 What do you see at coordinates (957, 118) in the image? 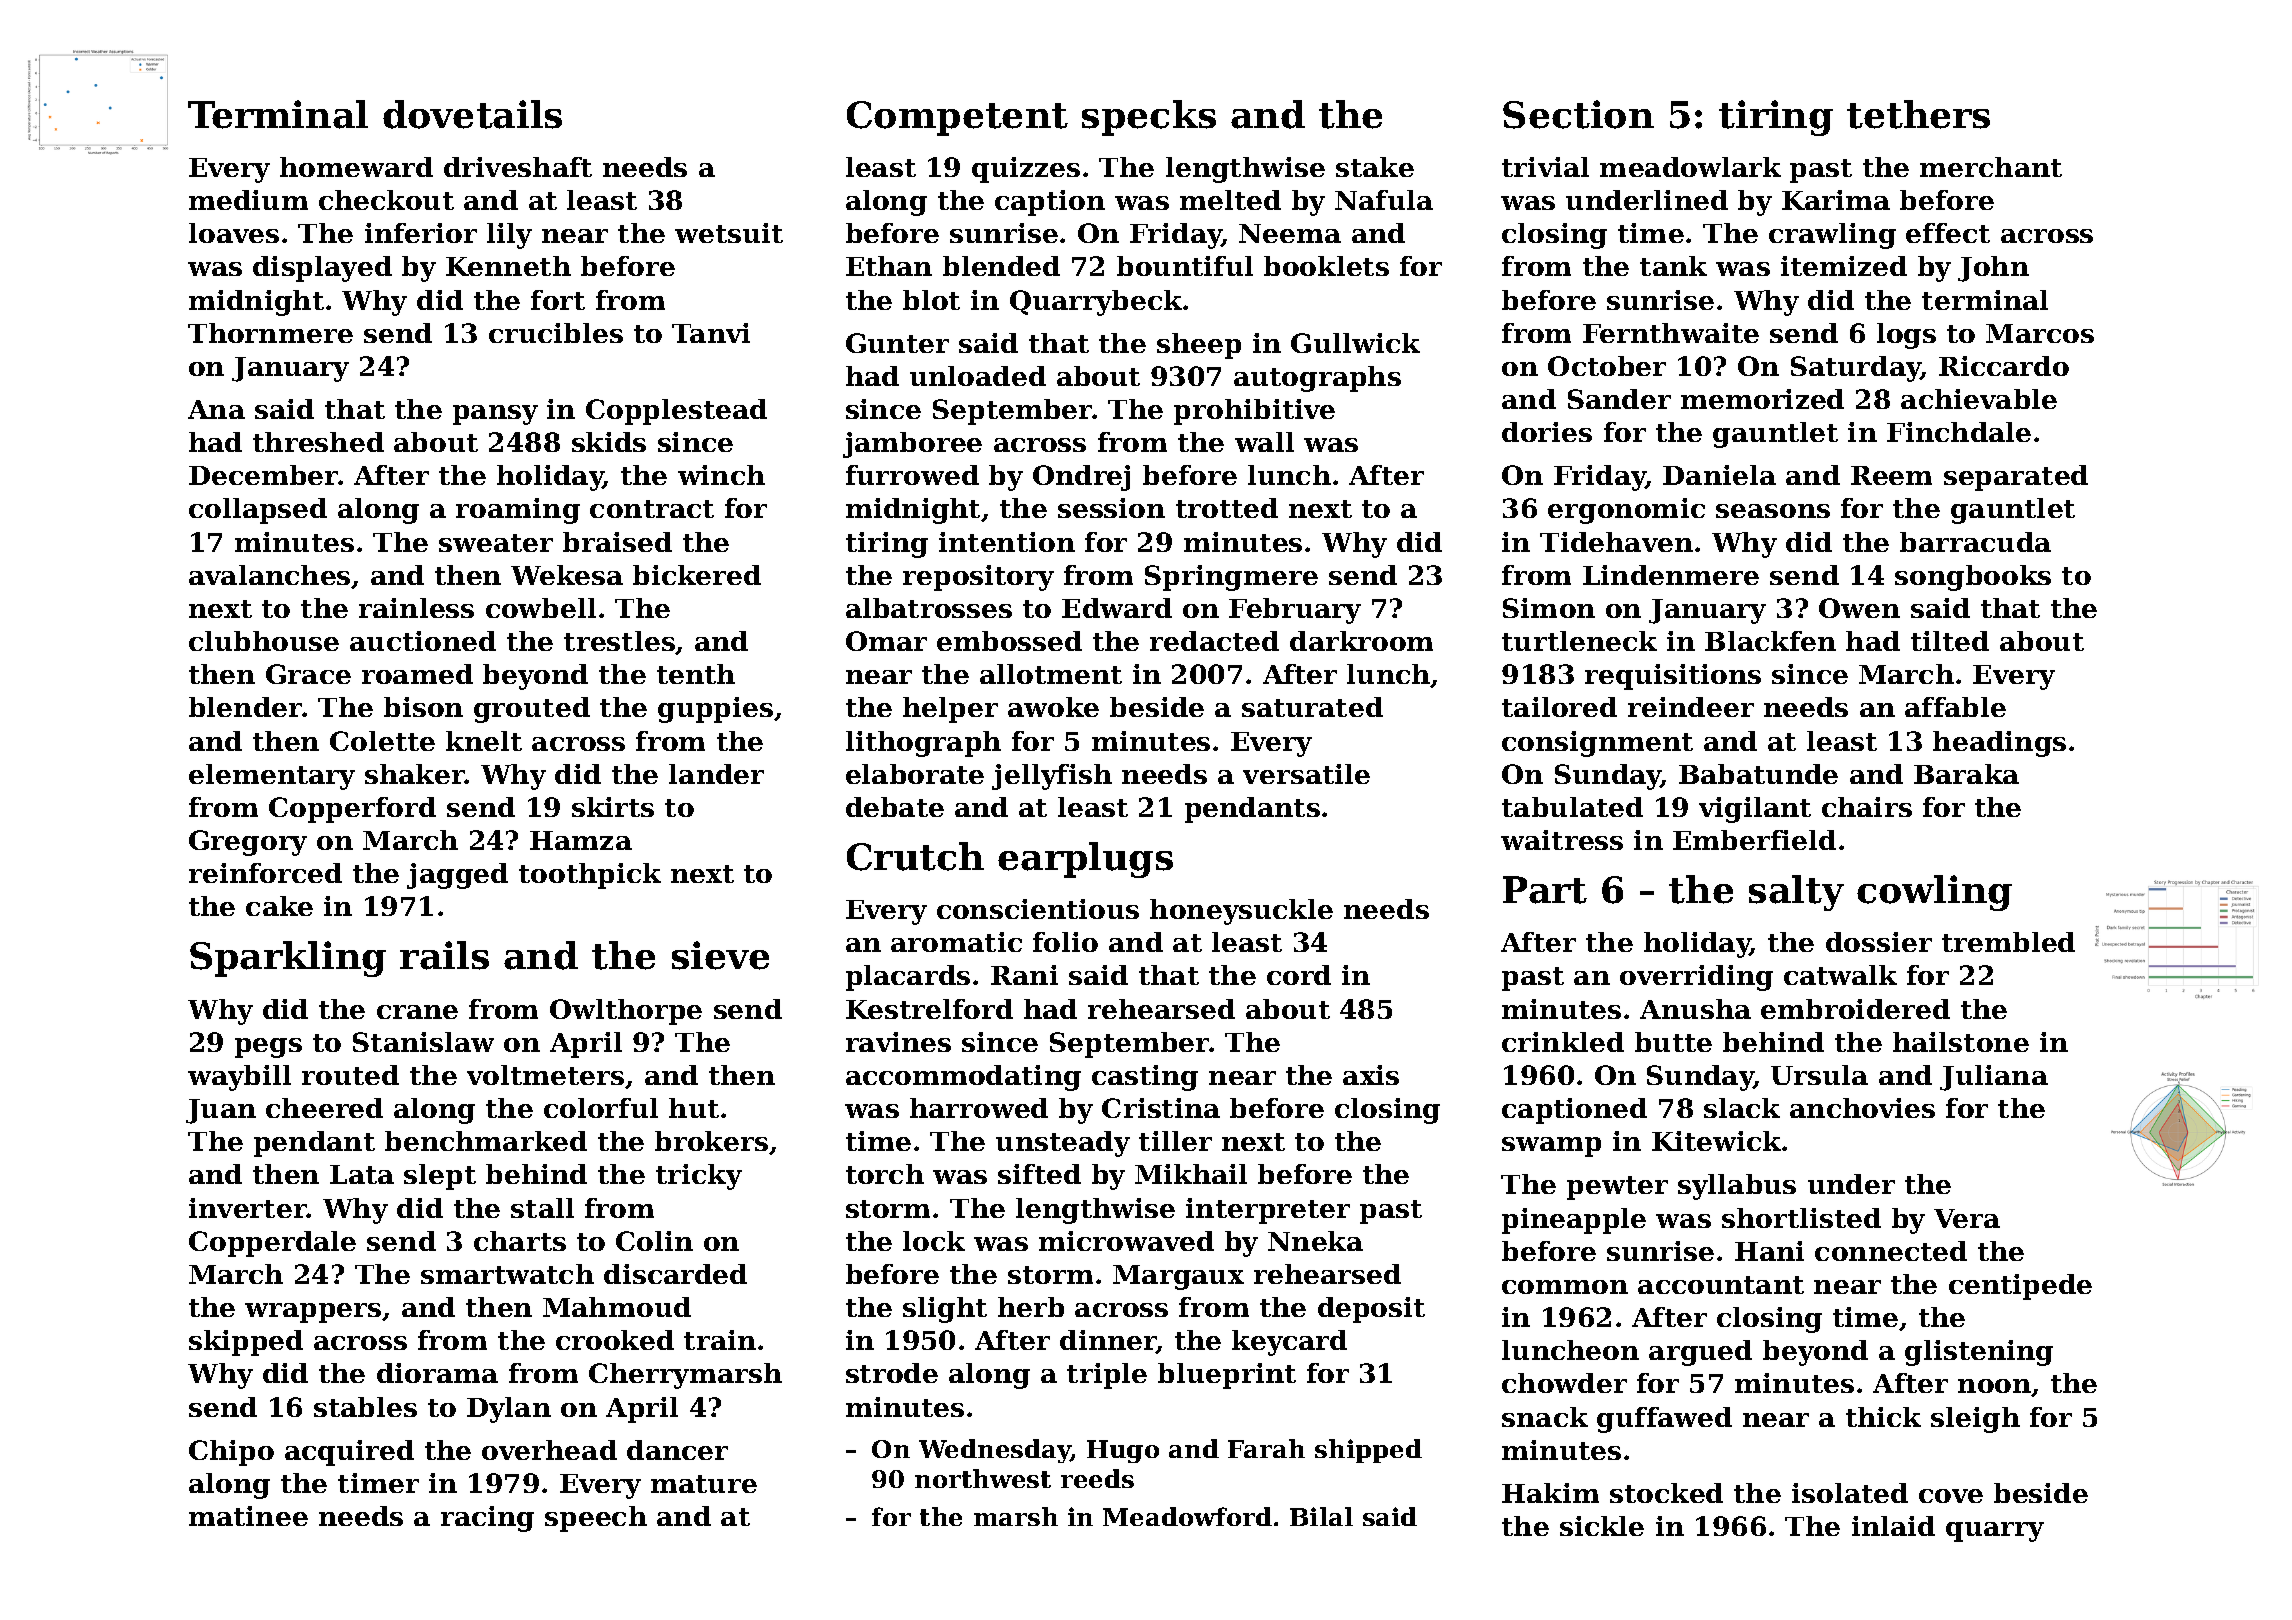
I see `Competent` at bounding box center [957, 118].
